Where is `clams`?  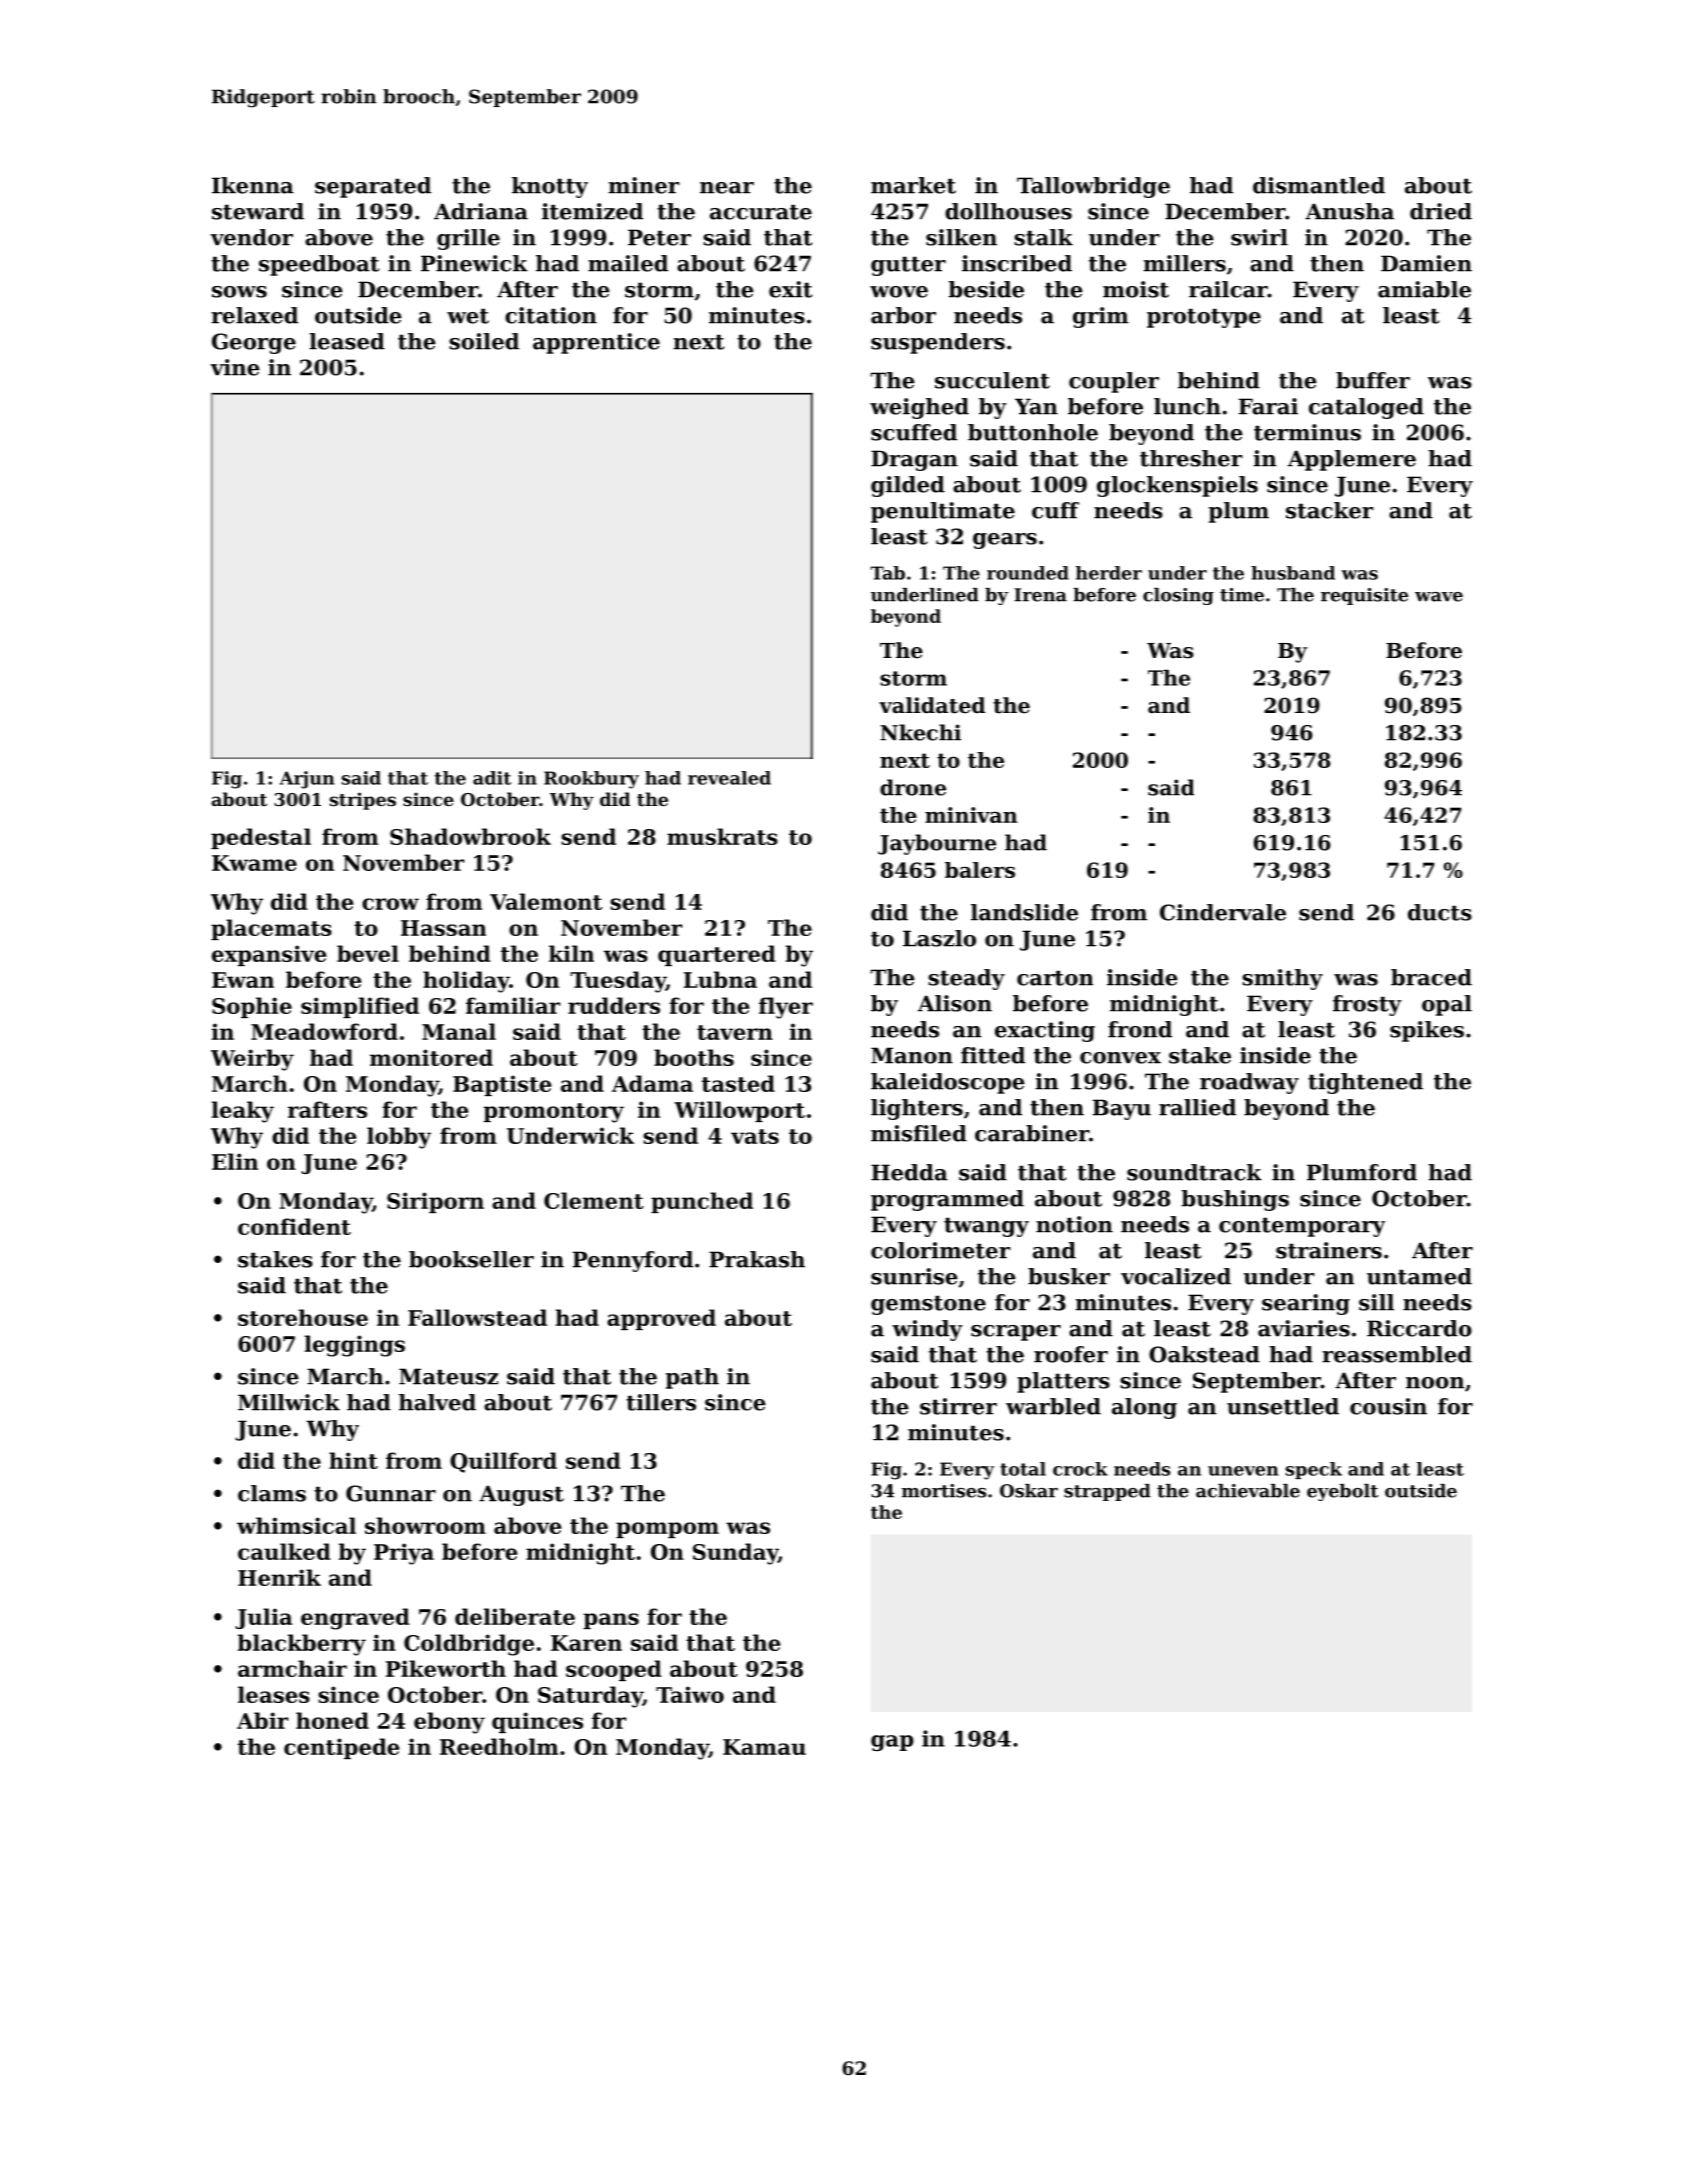 clams is located at coordinates (272, 1493).
